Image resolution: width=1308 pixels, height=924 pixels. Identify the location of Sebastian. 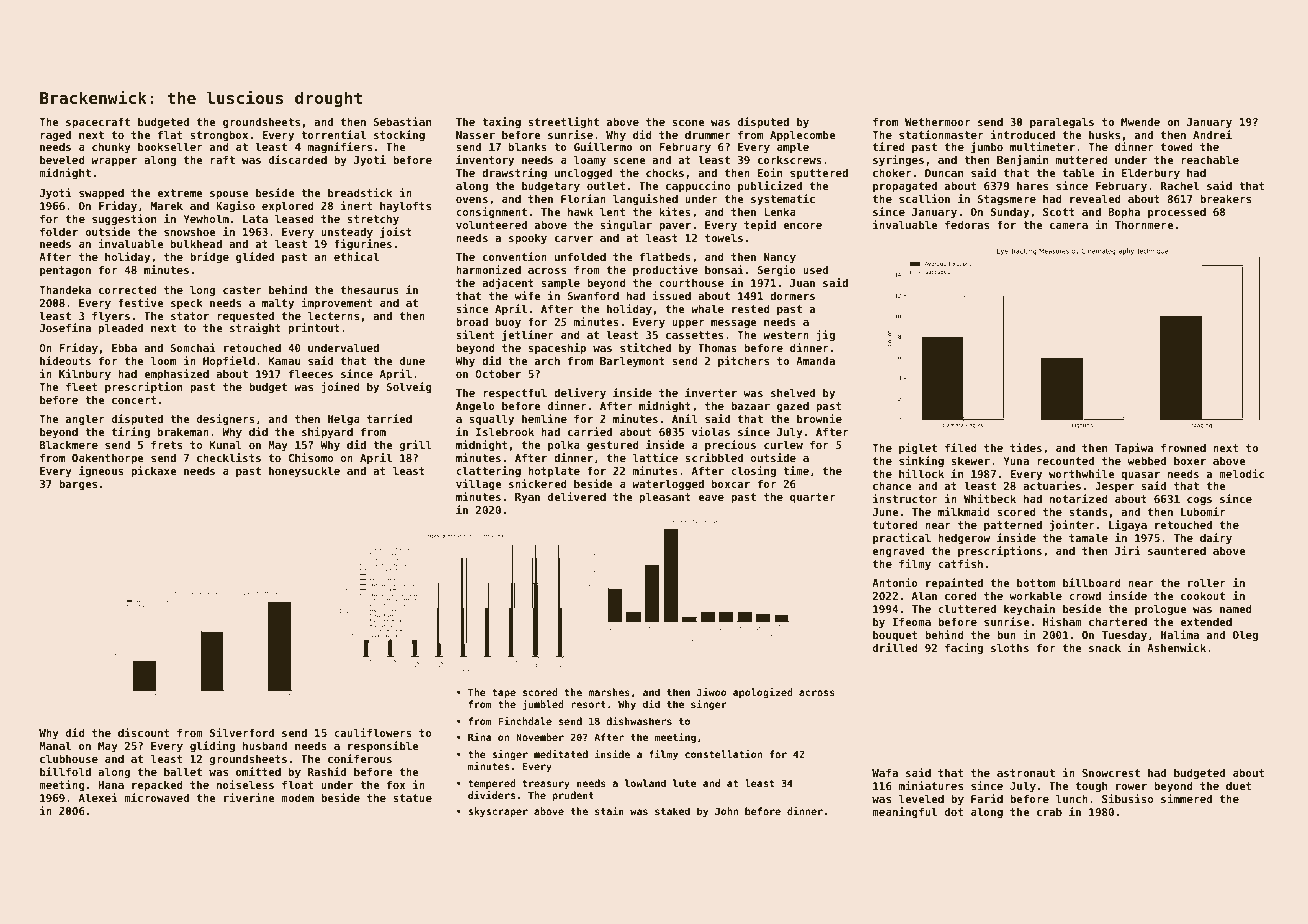
(402, 121).
